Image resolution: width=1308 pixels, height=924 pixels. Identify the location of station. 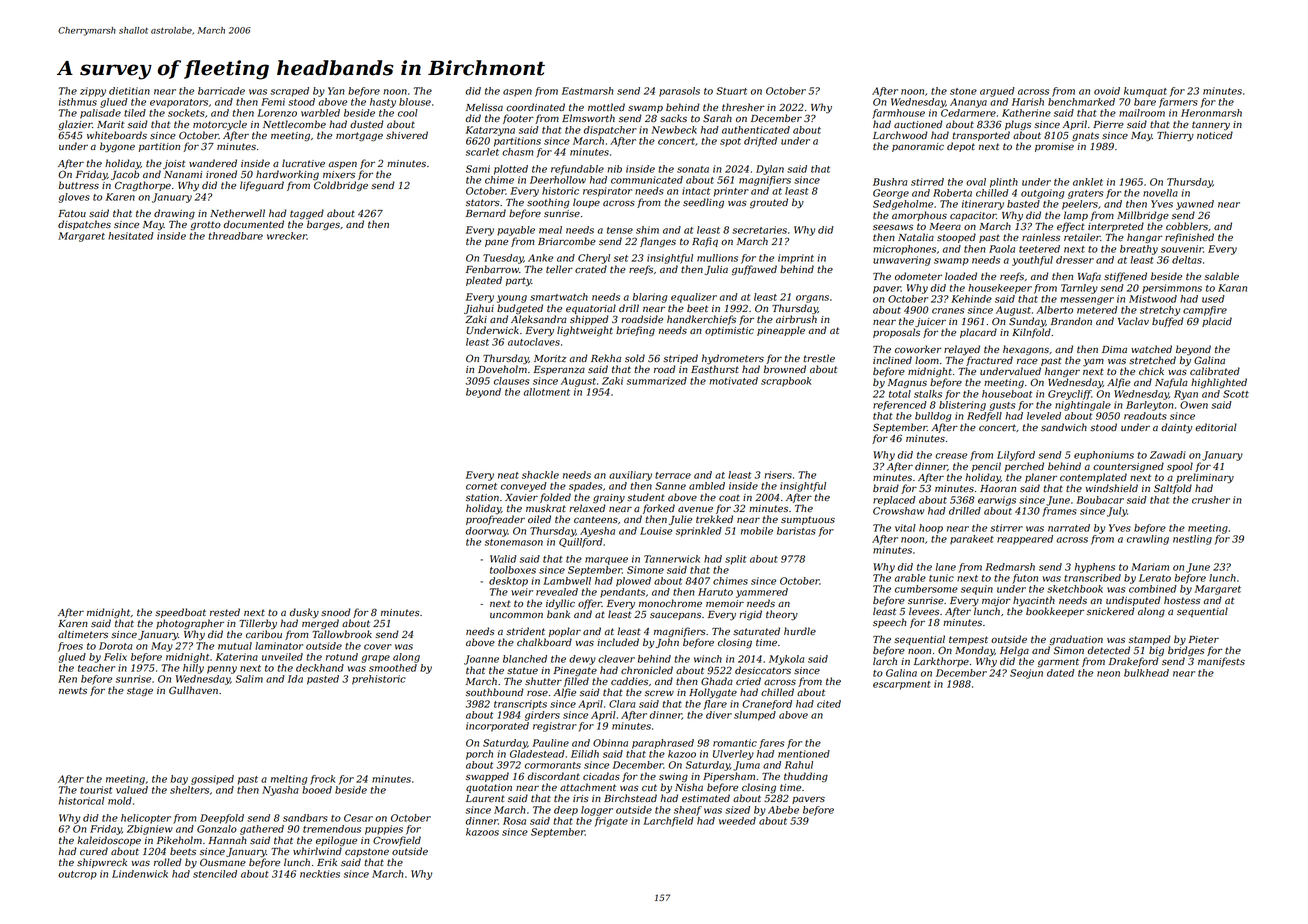
(482, 497).
